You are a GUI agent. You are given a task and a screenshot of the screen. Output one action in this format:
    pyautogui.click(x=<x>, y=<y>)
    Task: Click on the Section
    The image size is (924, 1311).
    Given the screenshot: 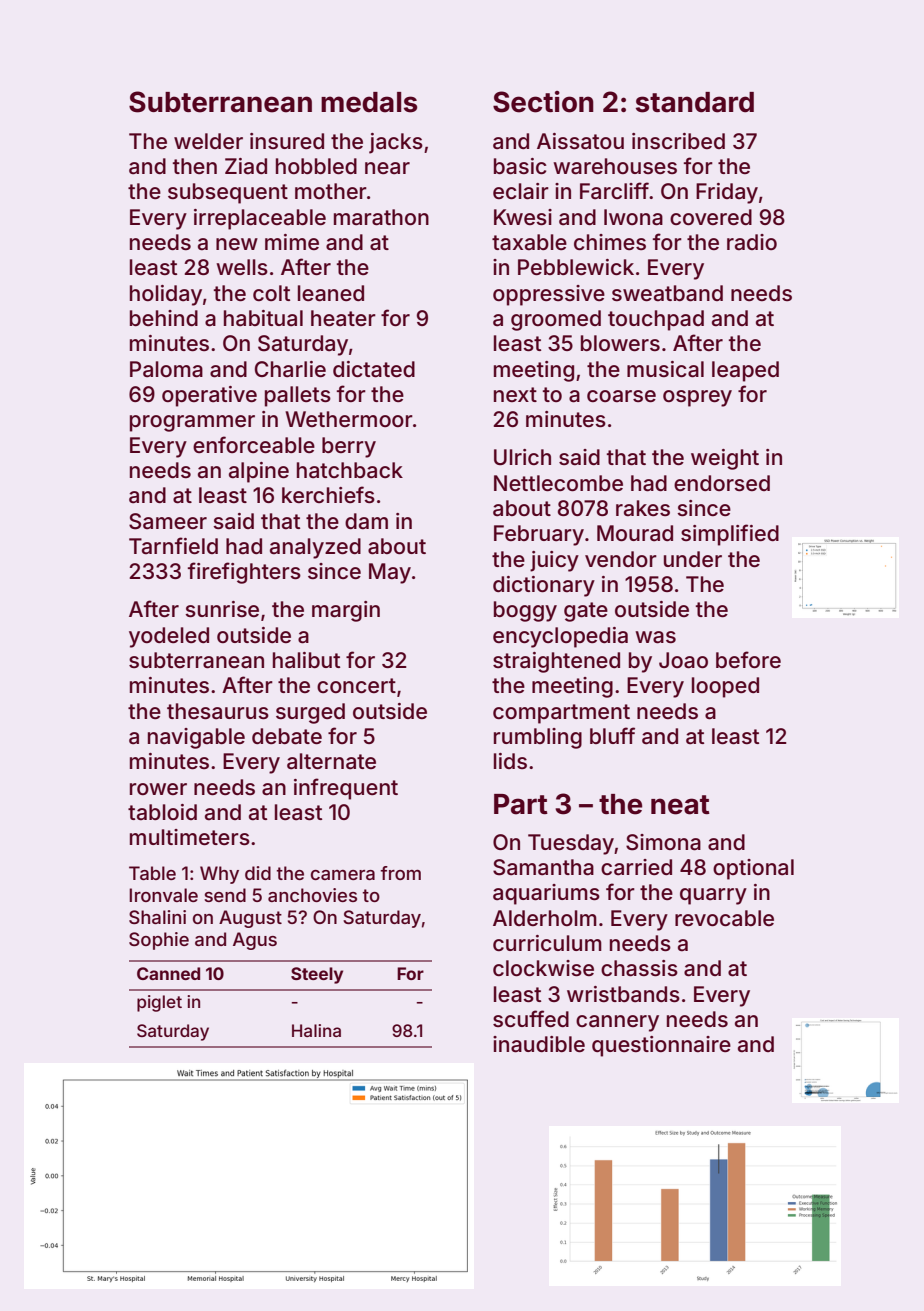 What is the action you would take?
    pyautogui.click(x=543, y=102)
